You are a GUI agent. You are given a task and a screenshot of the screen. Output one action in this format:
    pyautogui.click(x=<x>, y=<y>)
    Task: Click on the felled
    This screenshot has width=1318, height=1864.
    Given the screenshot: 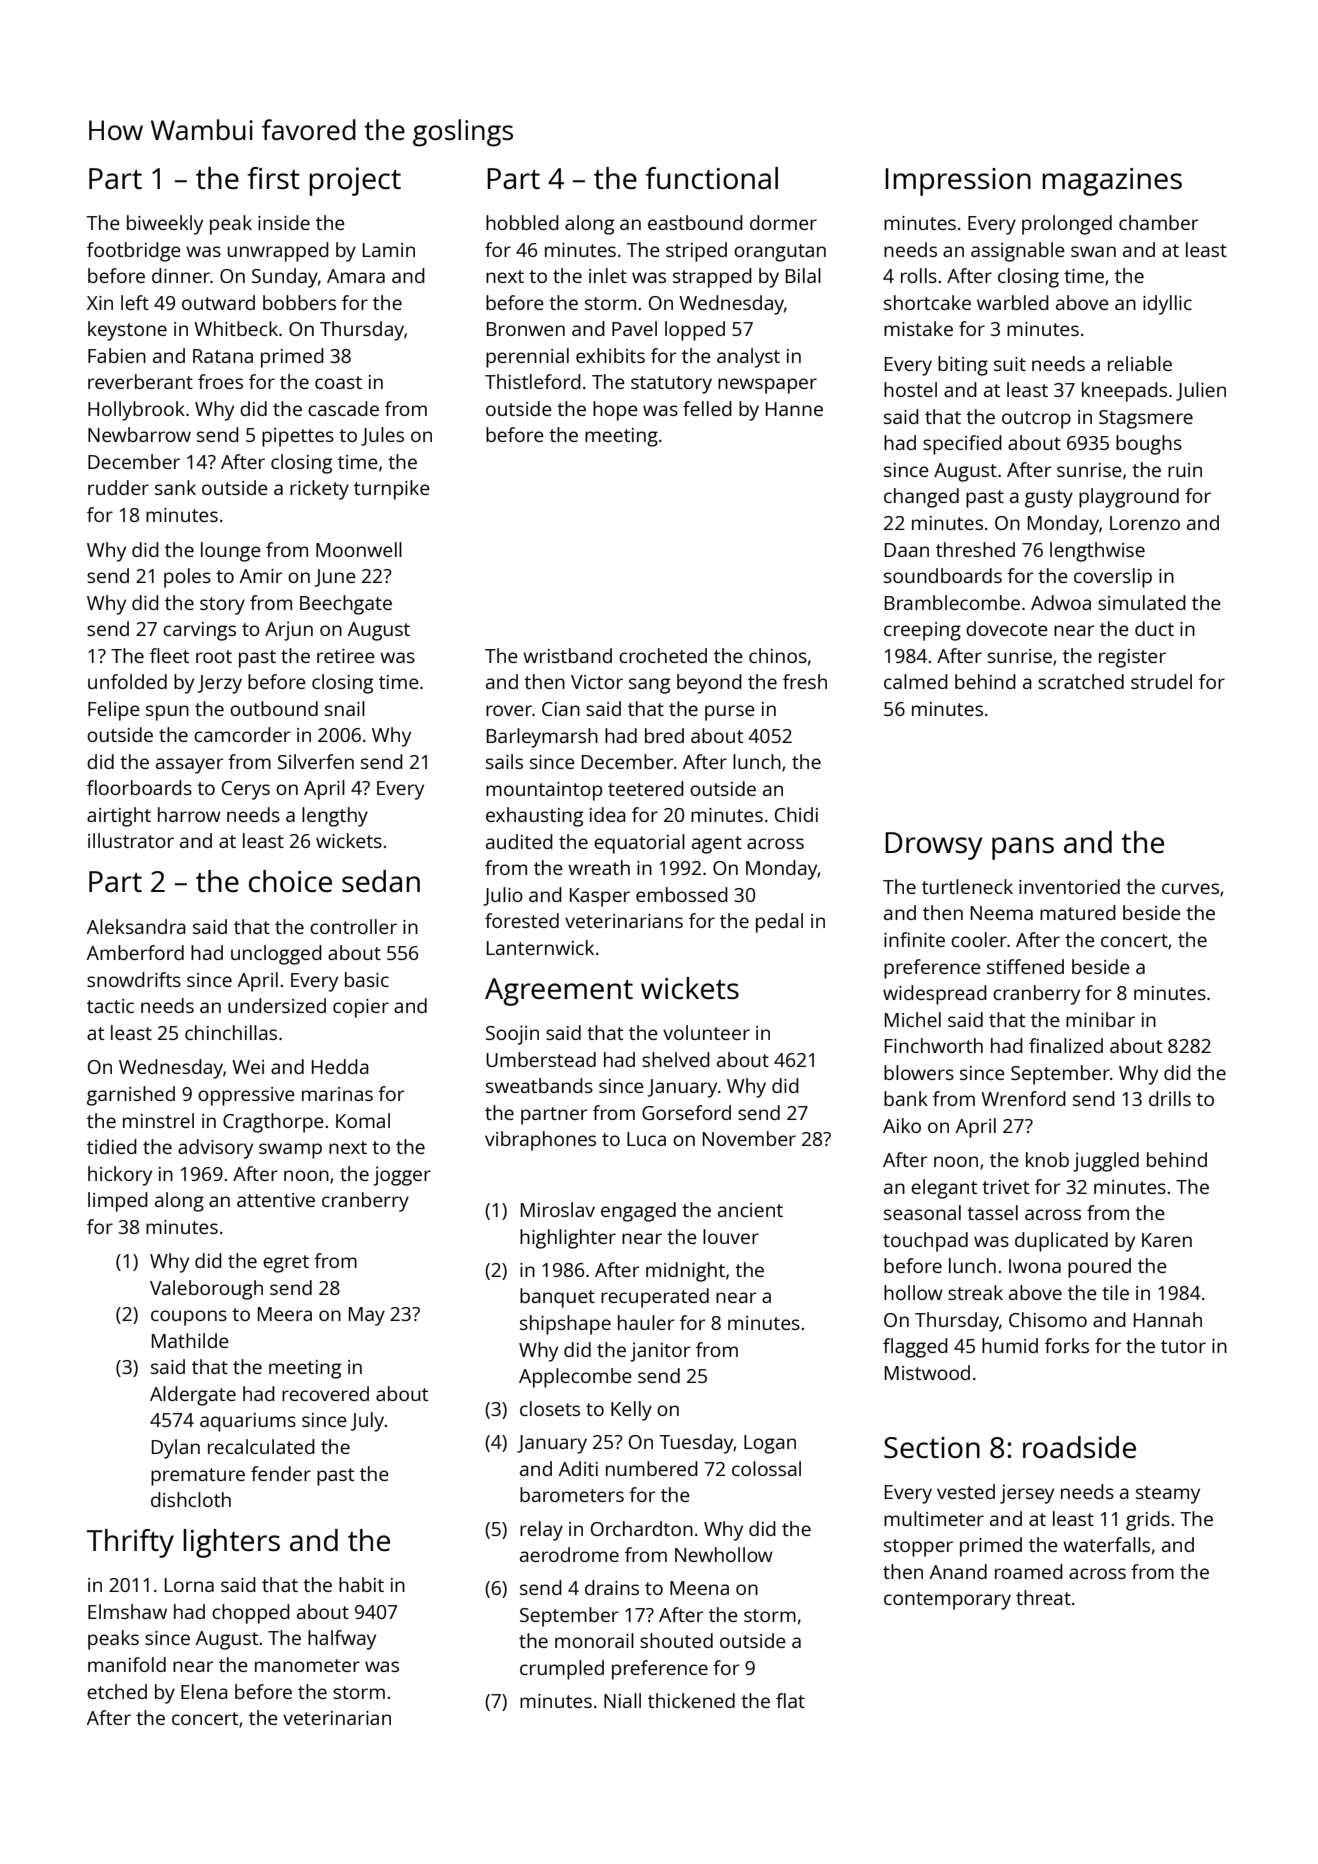 What is the action you would take?
    pyautogui.click(x=707, y=408)
